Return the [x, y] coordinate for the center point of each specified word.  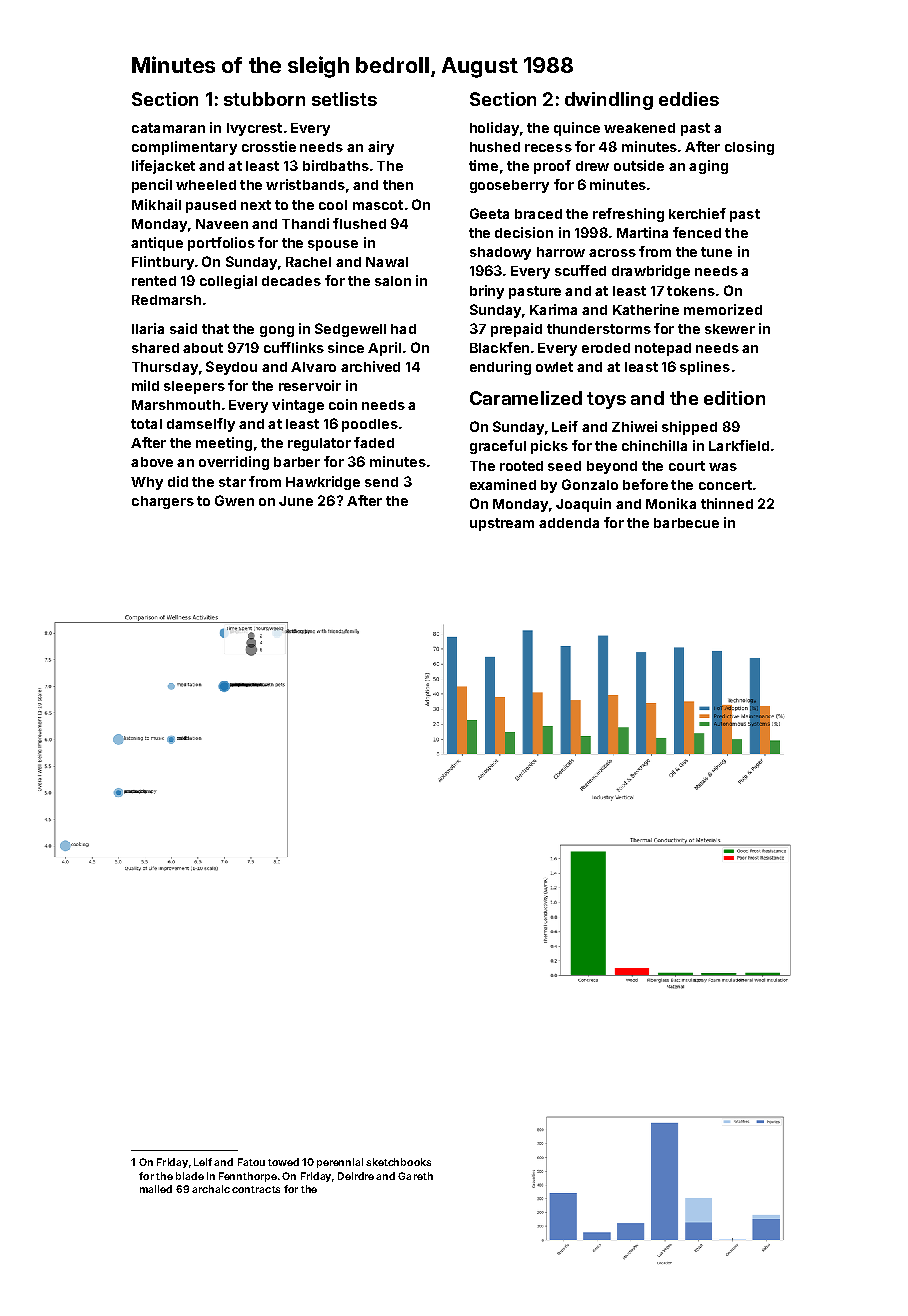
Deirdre [356, 1176]
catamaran [168, 128]
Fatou [251, 1162]
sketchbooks [398, 1162]
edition [734, 398]
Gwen [234, 500]
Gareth [415, 1176]
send [381, 482]
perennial [340, 1163]
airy [381, 148]
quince [577, 129]
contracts [256, 1189]
